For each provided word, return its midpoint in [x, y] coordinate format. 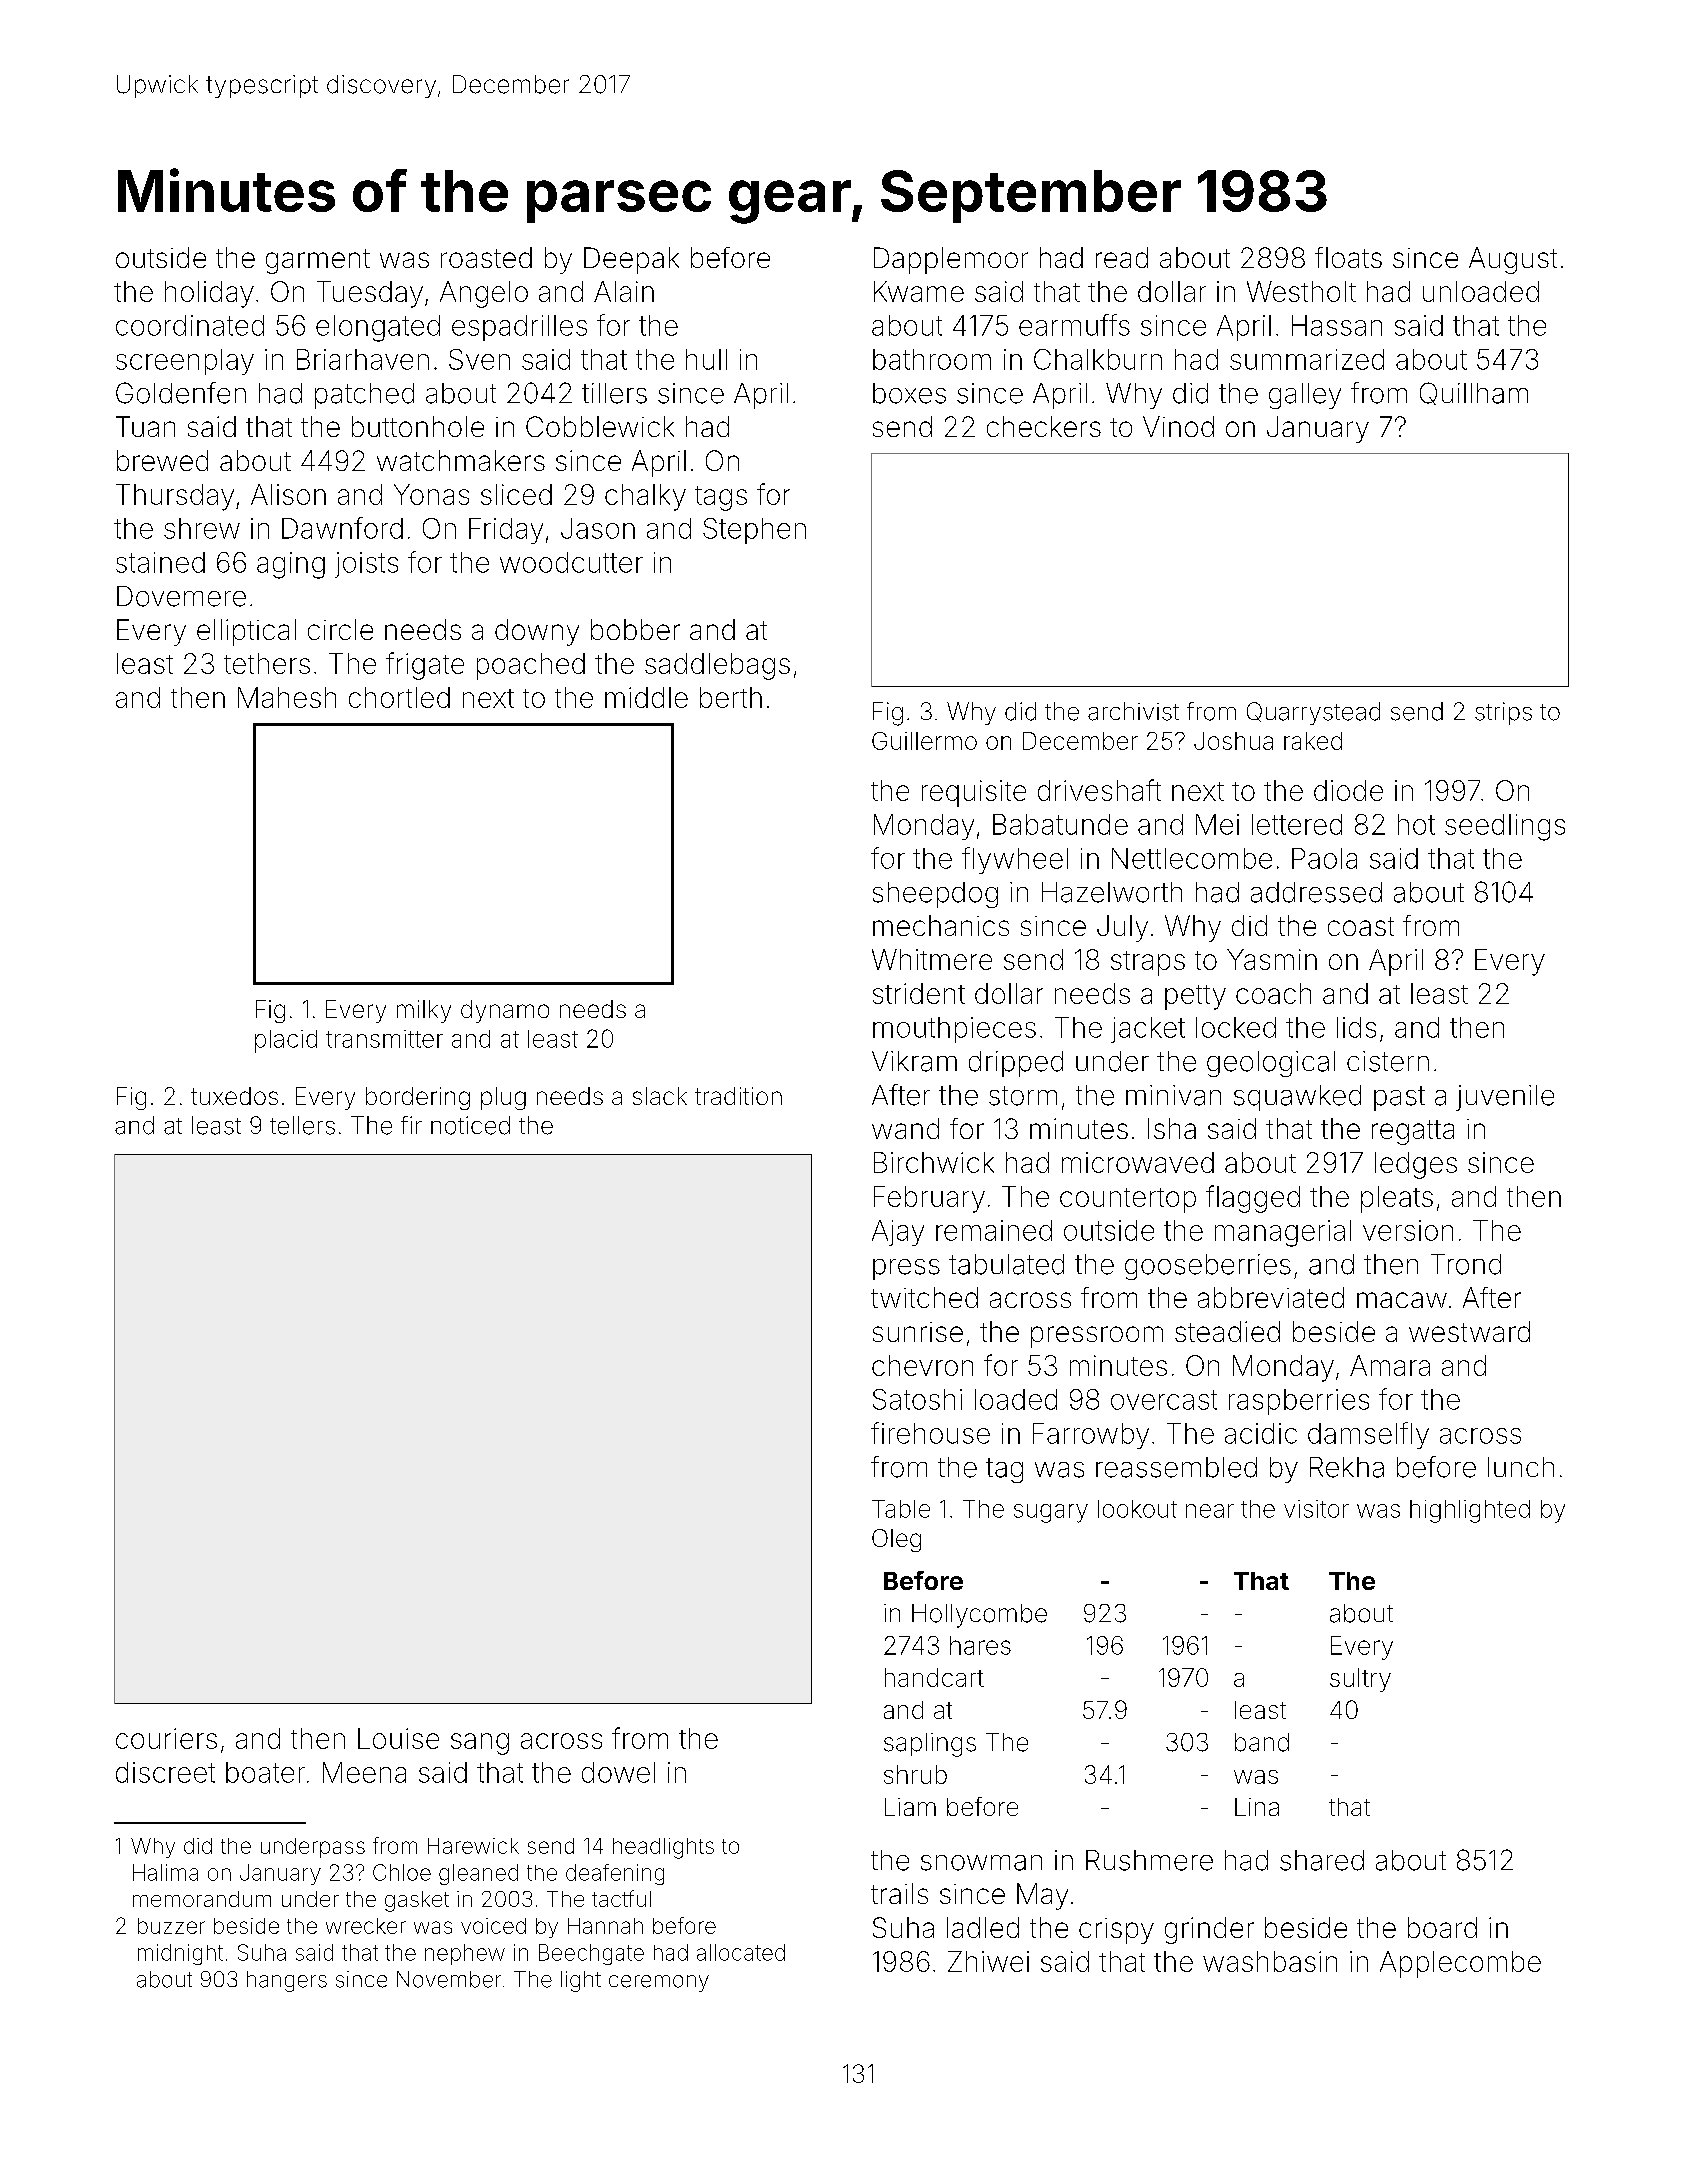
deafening [615, 1874]
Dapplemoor [951, 260]
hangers [287, 1981]
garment [318, 261]
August [1513, 260]
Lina [1257, 1807]
